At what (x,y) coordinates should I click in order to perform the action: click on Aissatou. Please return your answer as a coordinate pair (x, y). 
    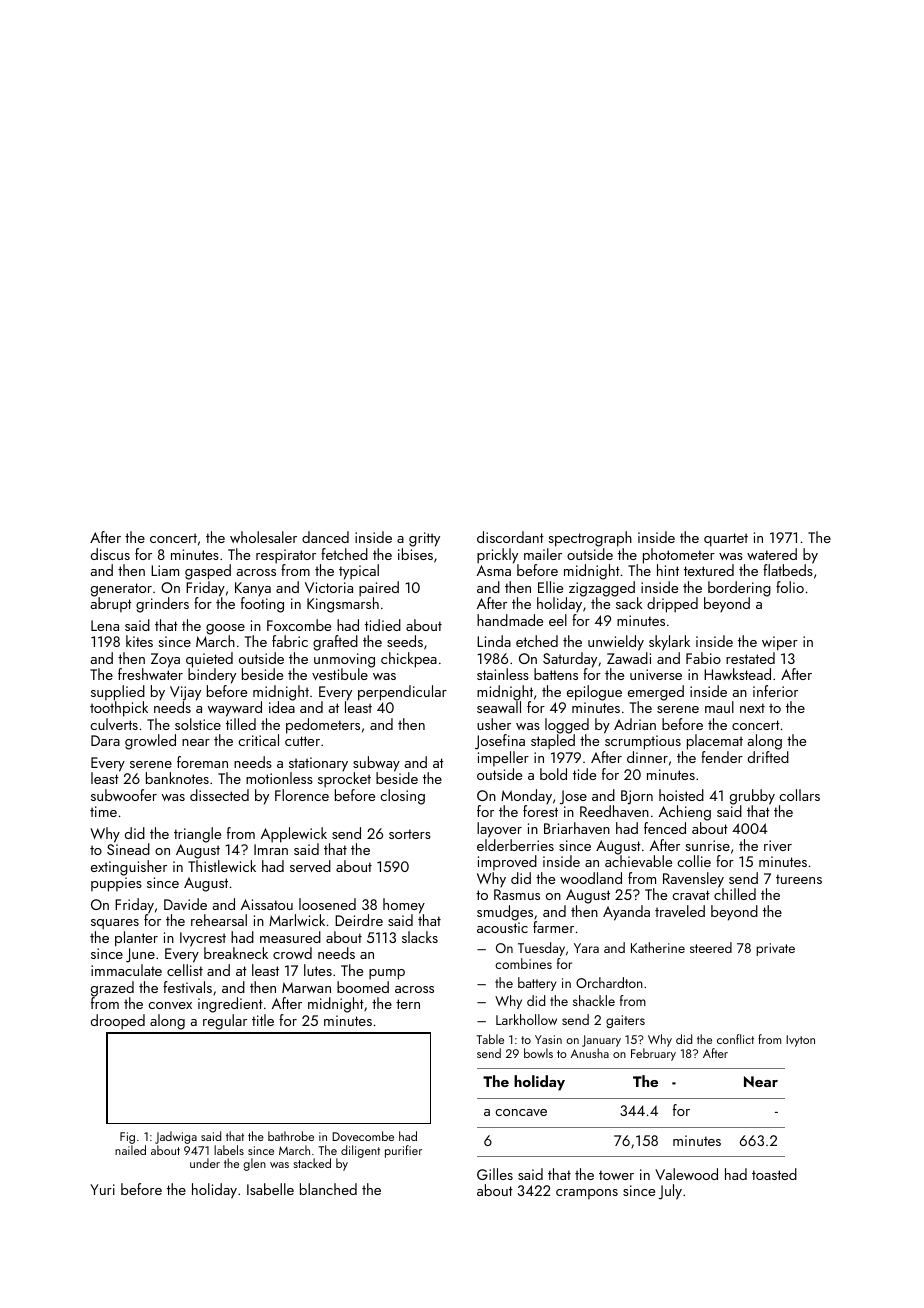
    Looking at the image, I should click on (267, 904).
